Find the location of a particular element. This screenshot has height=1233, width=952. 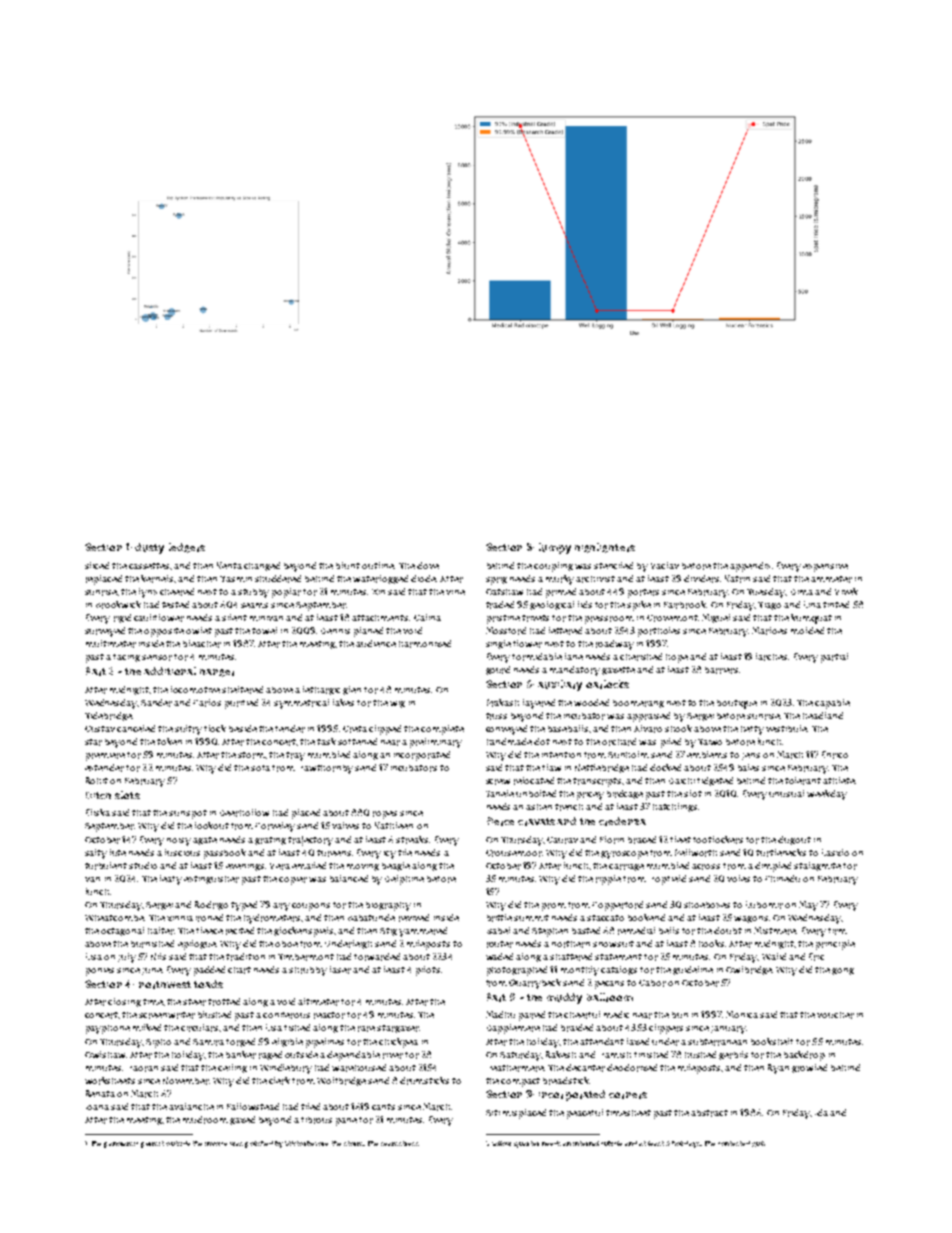

boutique is located at coordinates (737, 704).
